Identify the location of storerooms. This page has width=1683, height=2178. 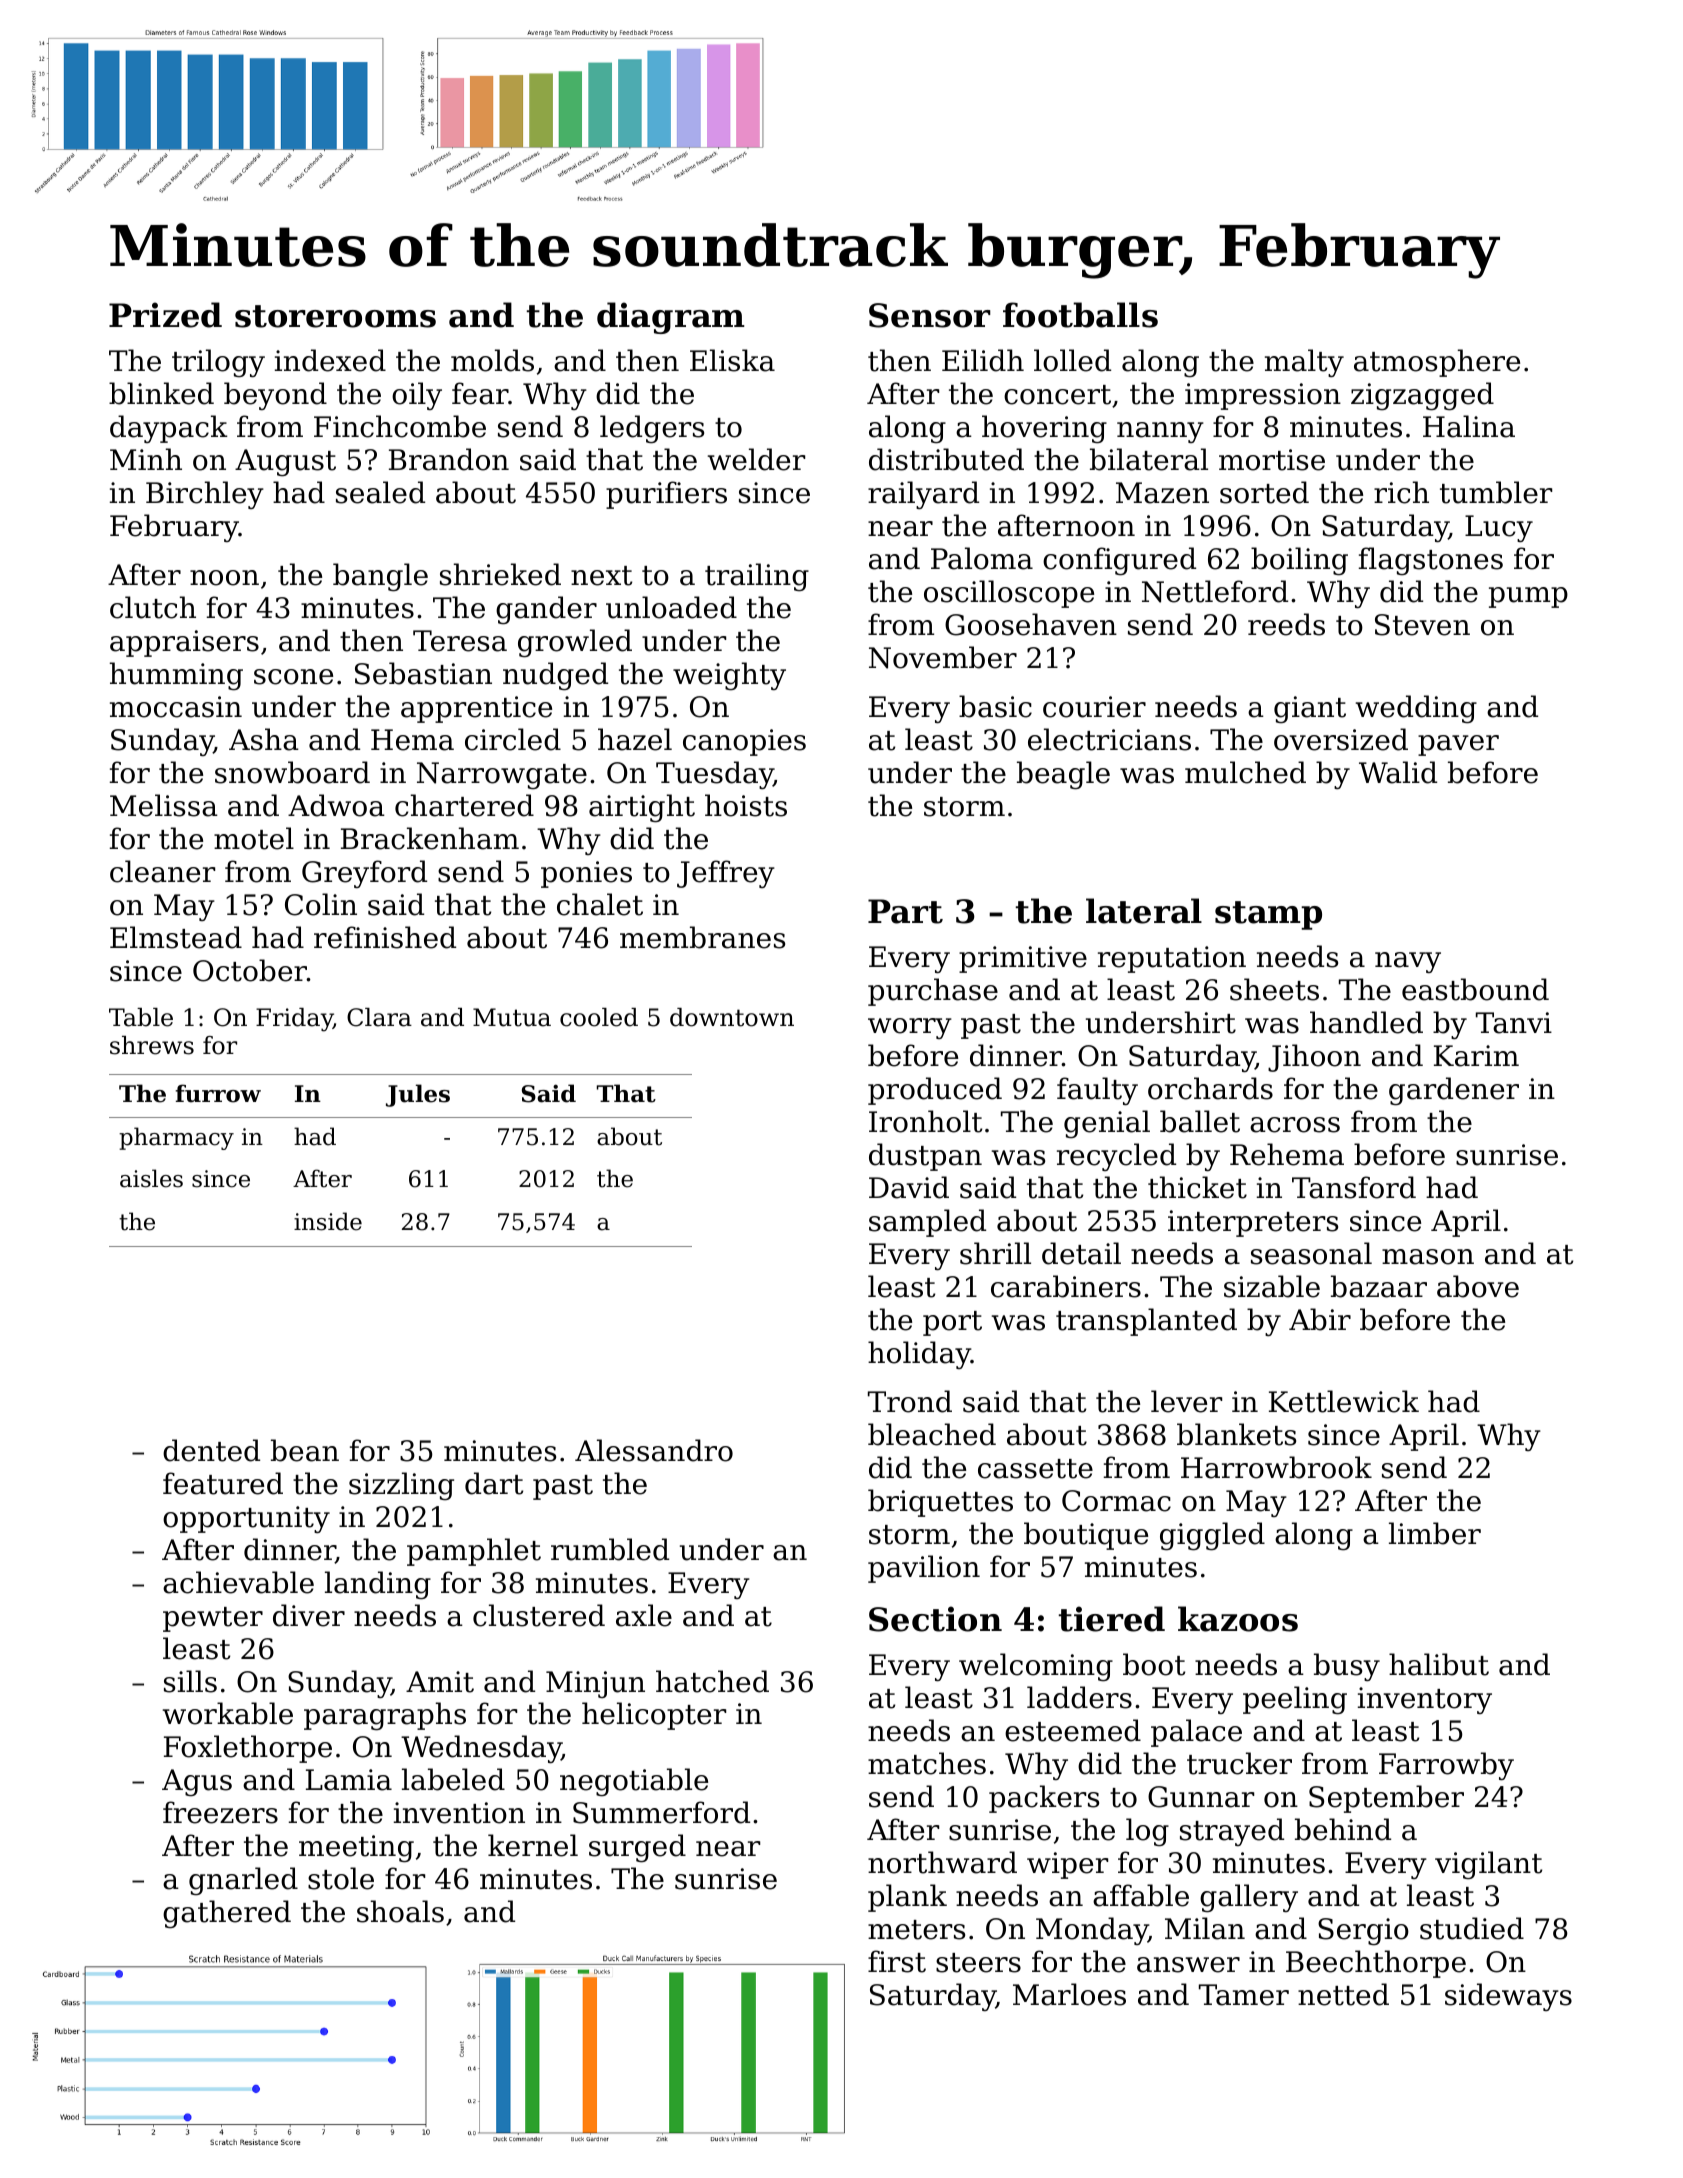
(335, 316).
